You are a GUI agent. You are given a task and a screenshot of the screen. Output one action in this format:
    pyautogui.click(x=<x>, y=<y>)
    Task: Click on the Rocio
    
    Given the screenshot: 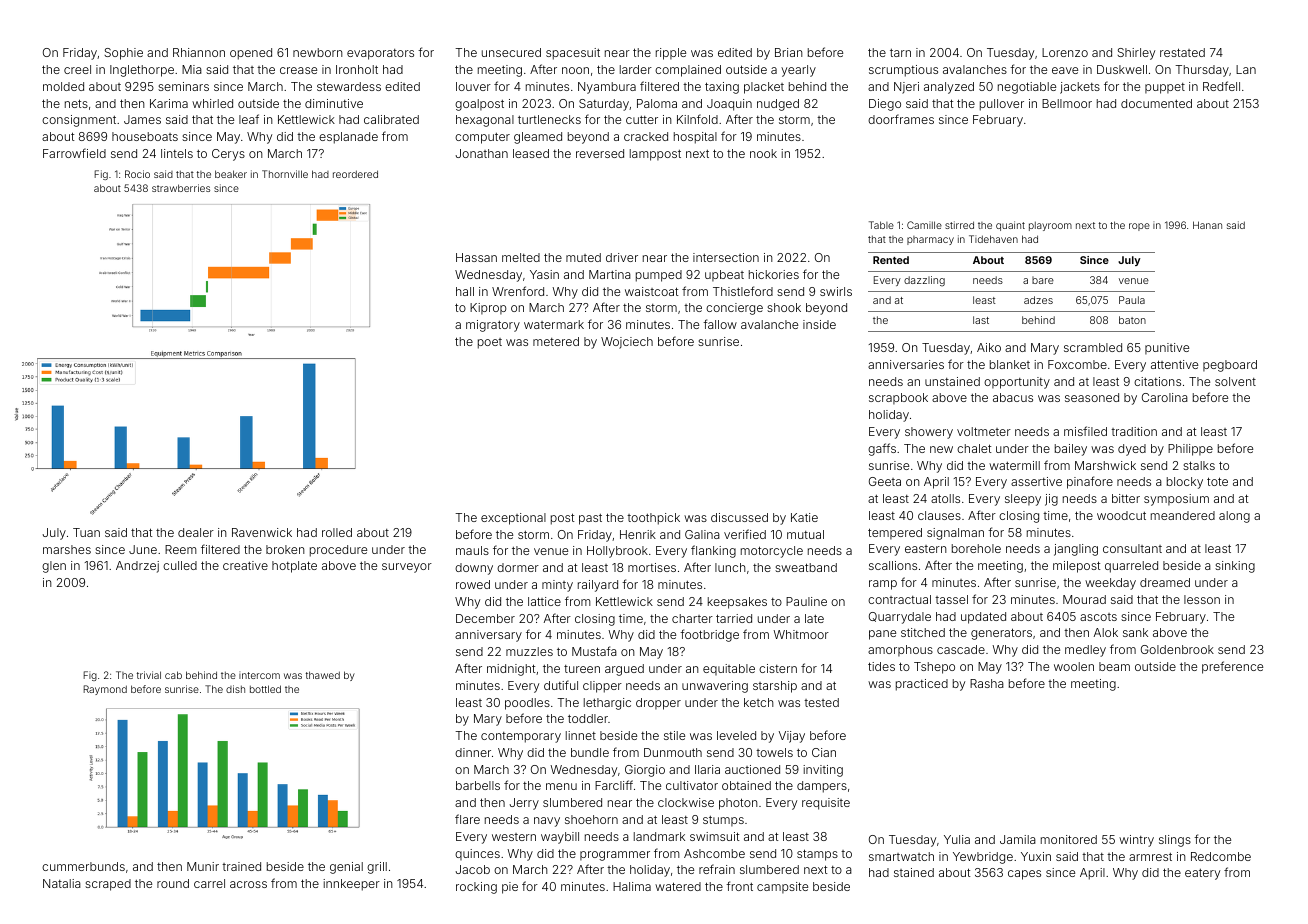 What is the action you would take?
    pyautogui.click(x=137, y=174)
